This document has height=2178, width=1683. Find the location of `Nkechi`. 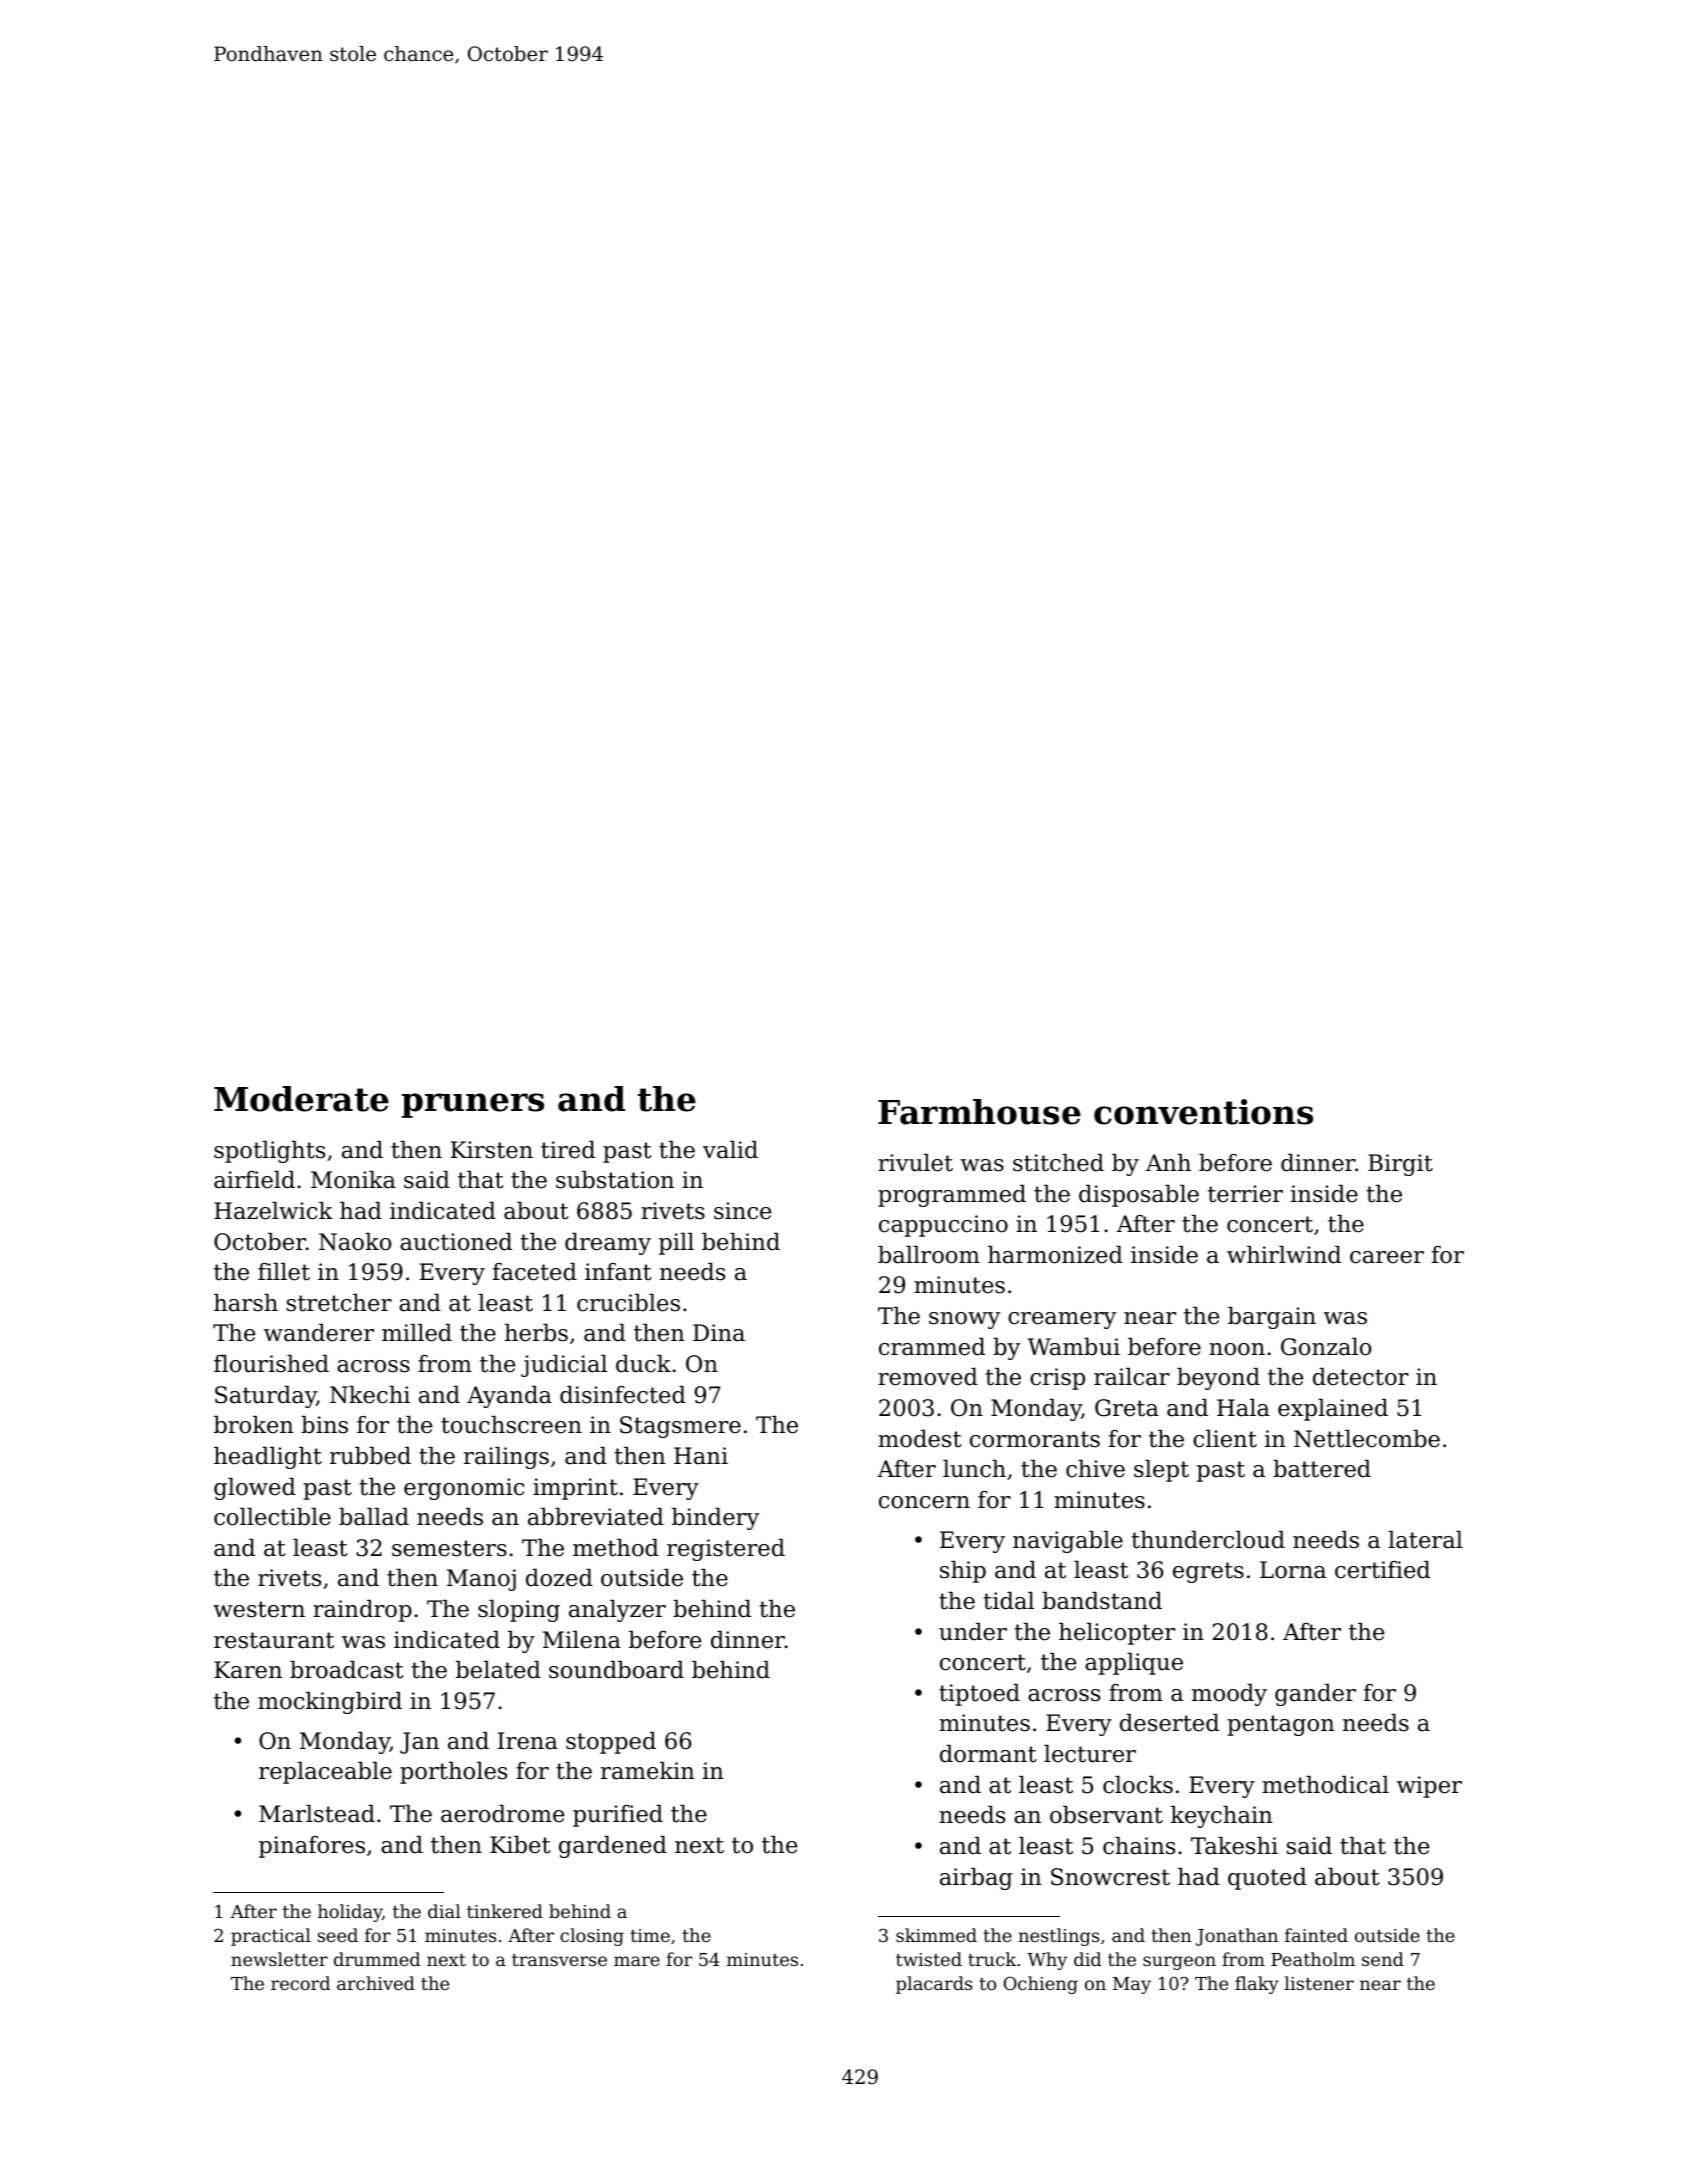

Nkechi is located at coordinates (370, 1395).
